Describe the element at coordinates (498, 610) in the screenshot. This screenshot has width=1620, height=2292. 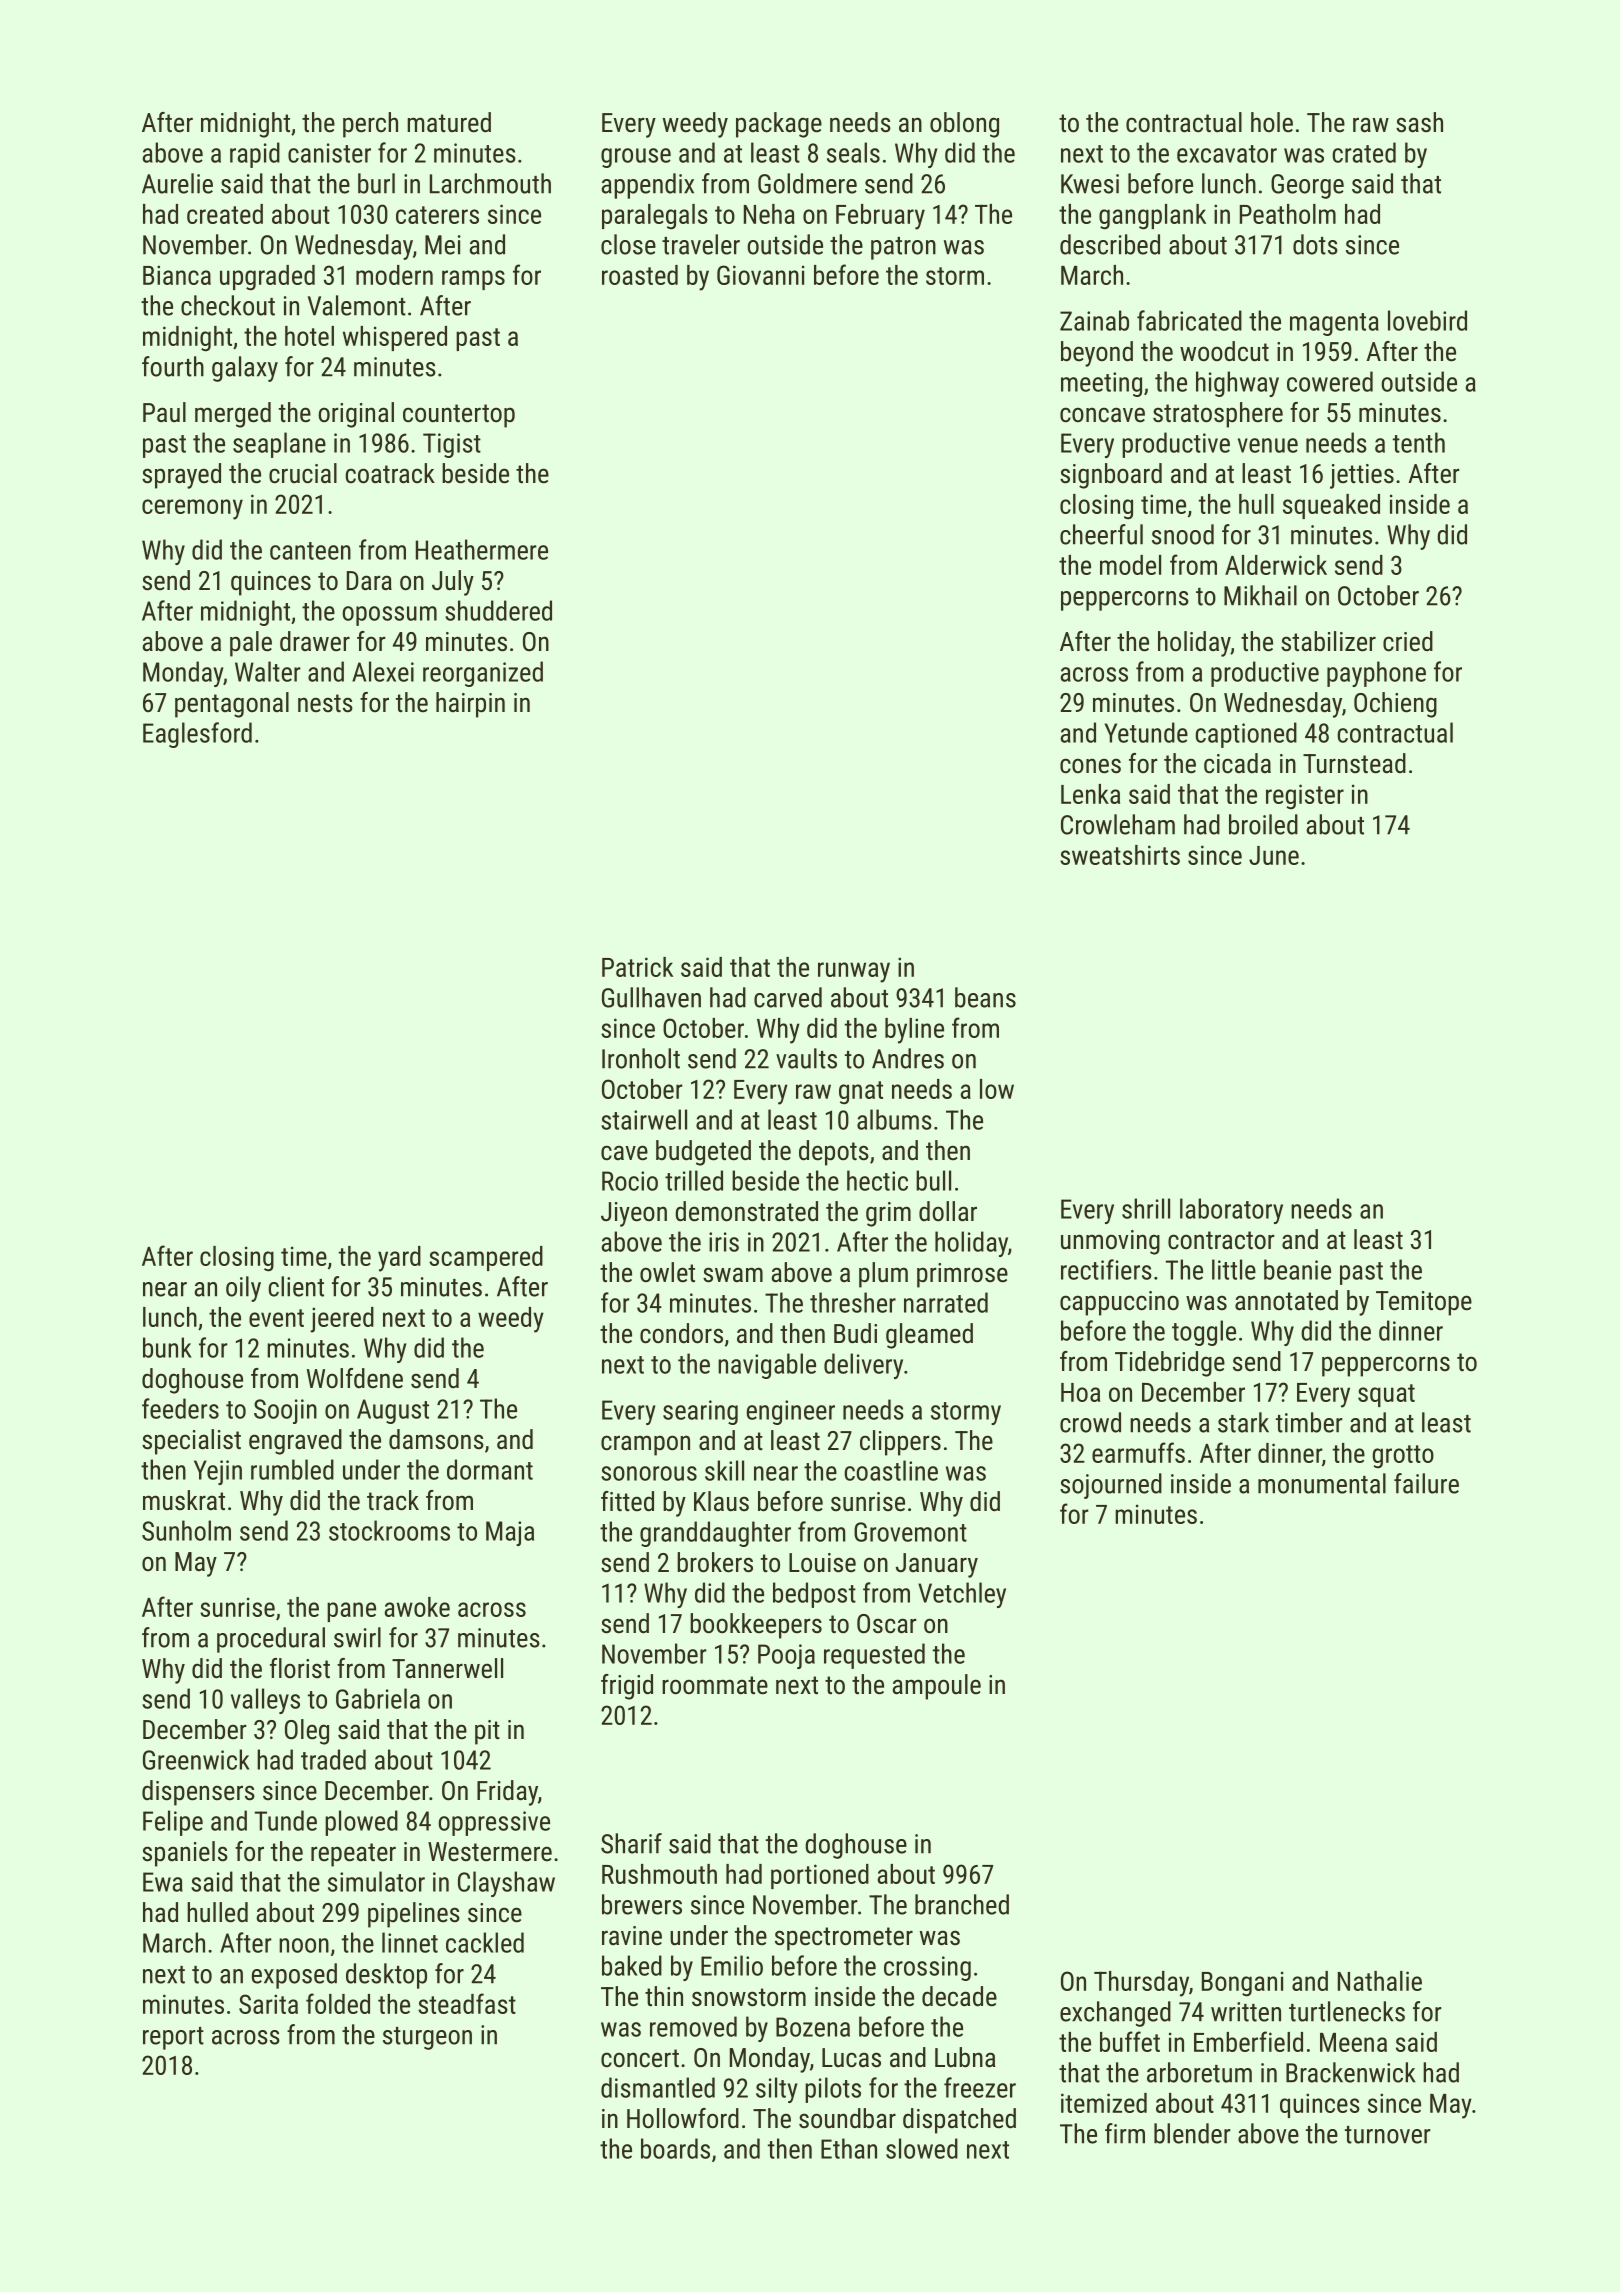
I see `shuddered` at that location.
